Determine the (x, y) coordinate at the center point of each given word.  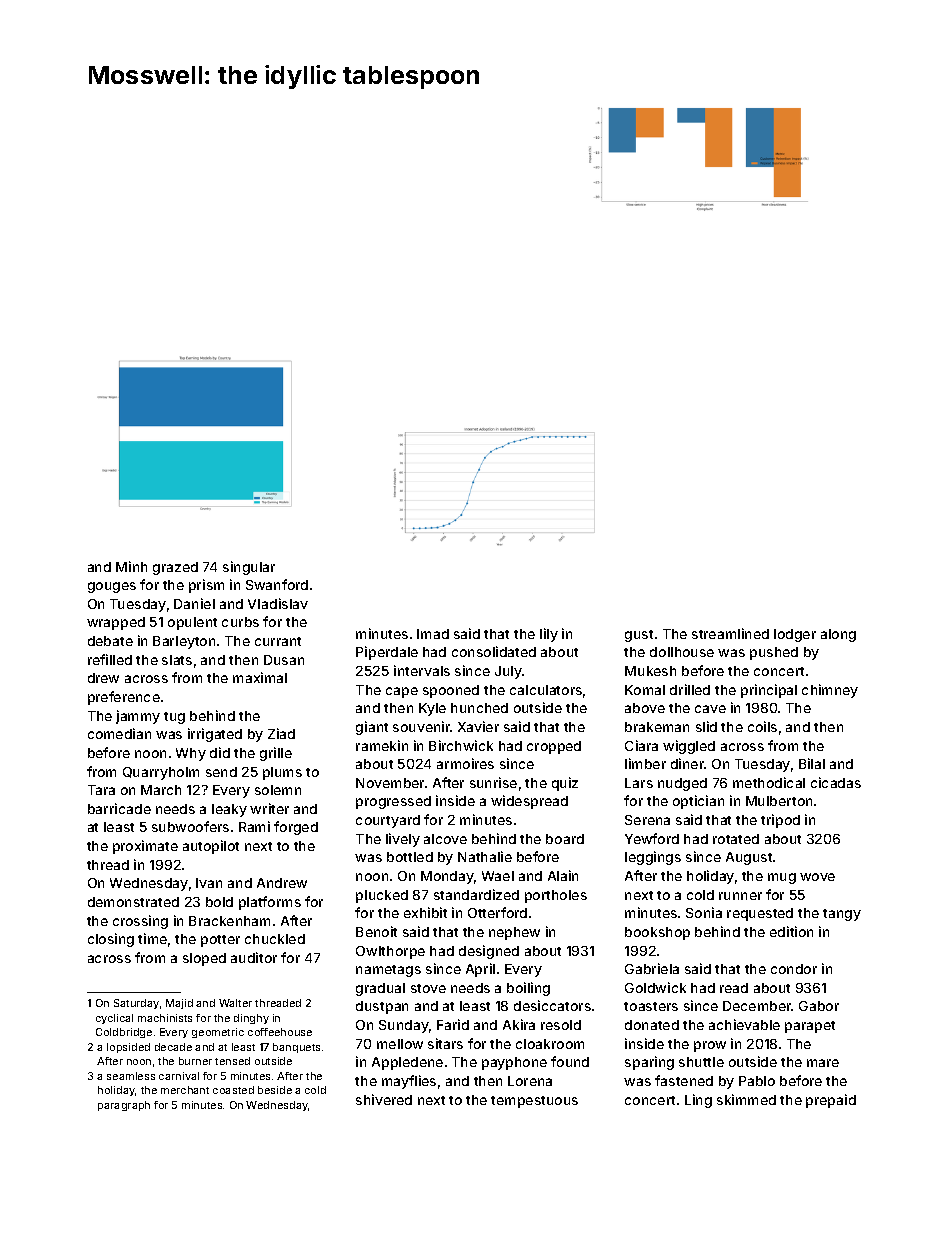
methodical (769, 782)
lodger (795, 635)
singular (249, 568)
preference (124, 698)
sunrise (493, 782)
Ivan (209, 883)
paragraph (124, 1106)
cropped (554, 747)
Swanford (277, 584)
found (570, 1061)
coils (762, 726)
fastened (684, 1080)
